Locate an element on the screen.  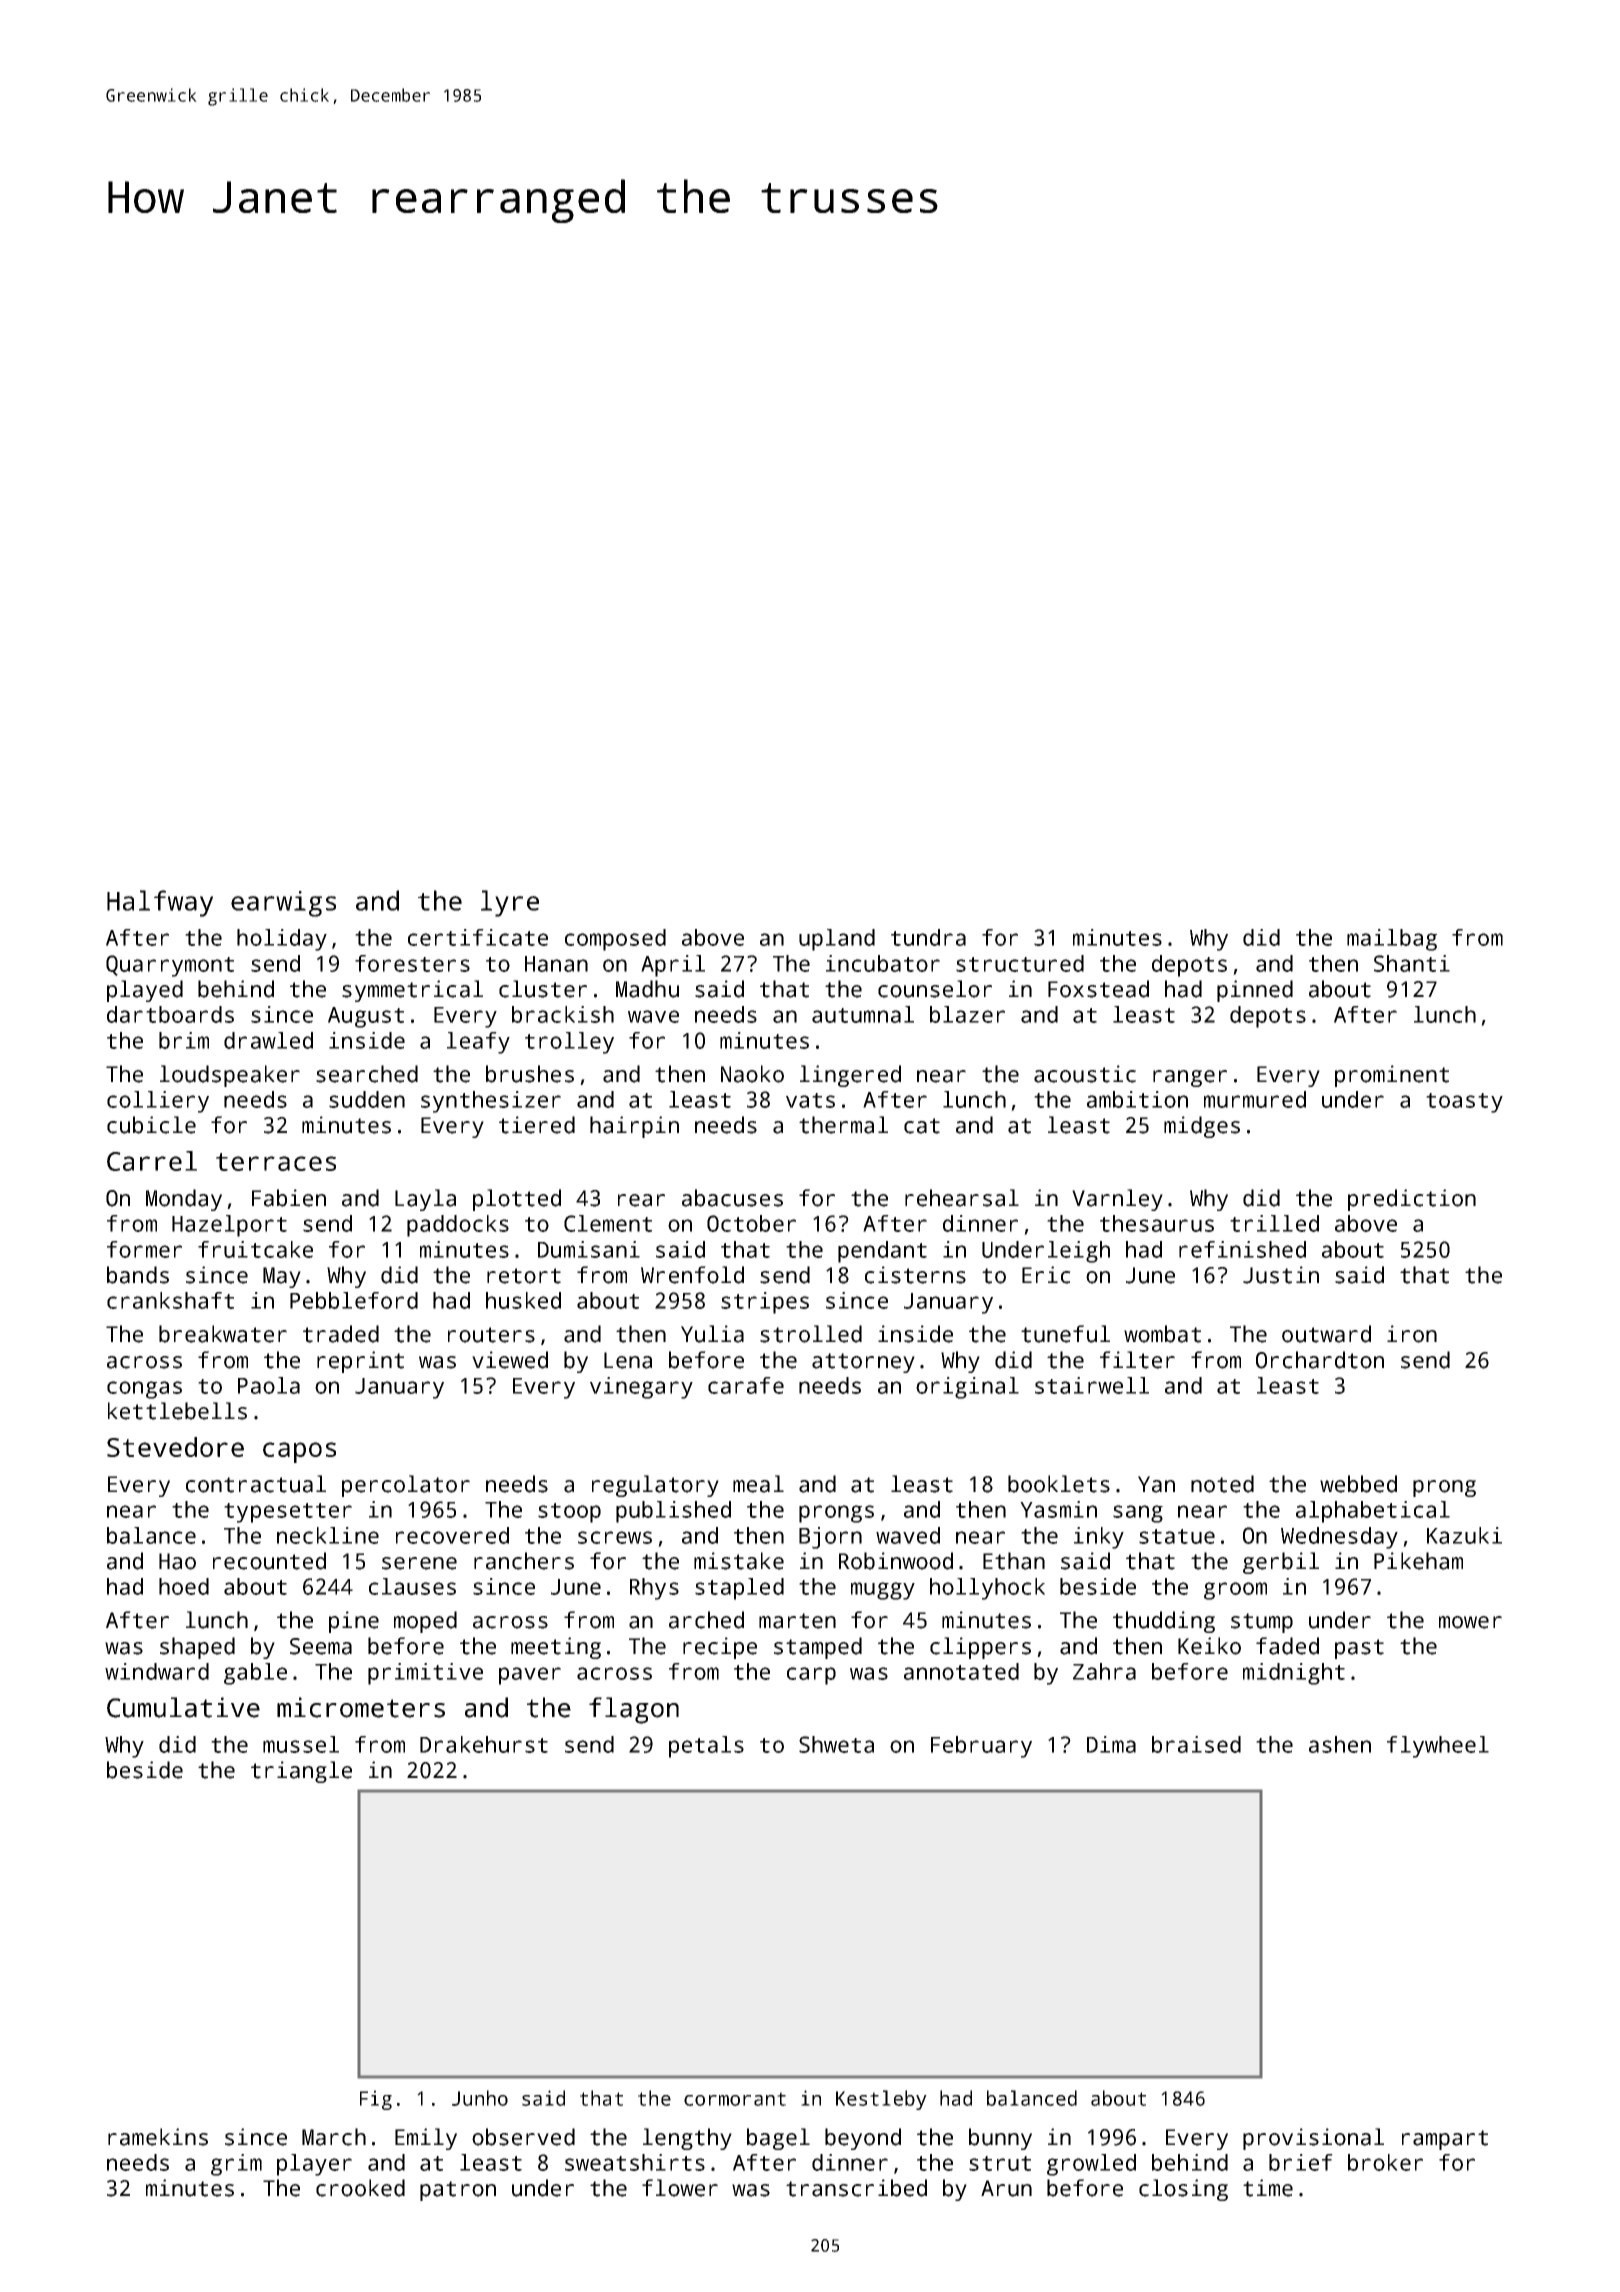
recipe is located at coordinates (720, 1648).
